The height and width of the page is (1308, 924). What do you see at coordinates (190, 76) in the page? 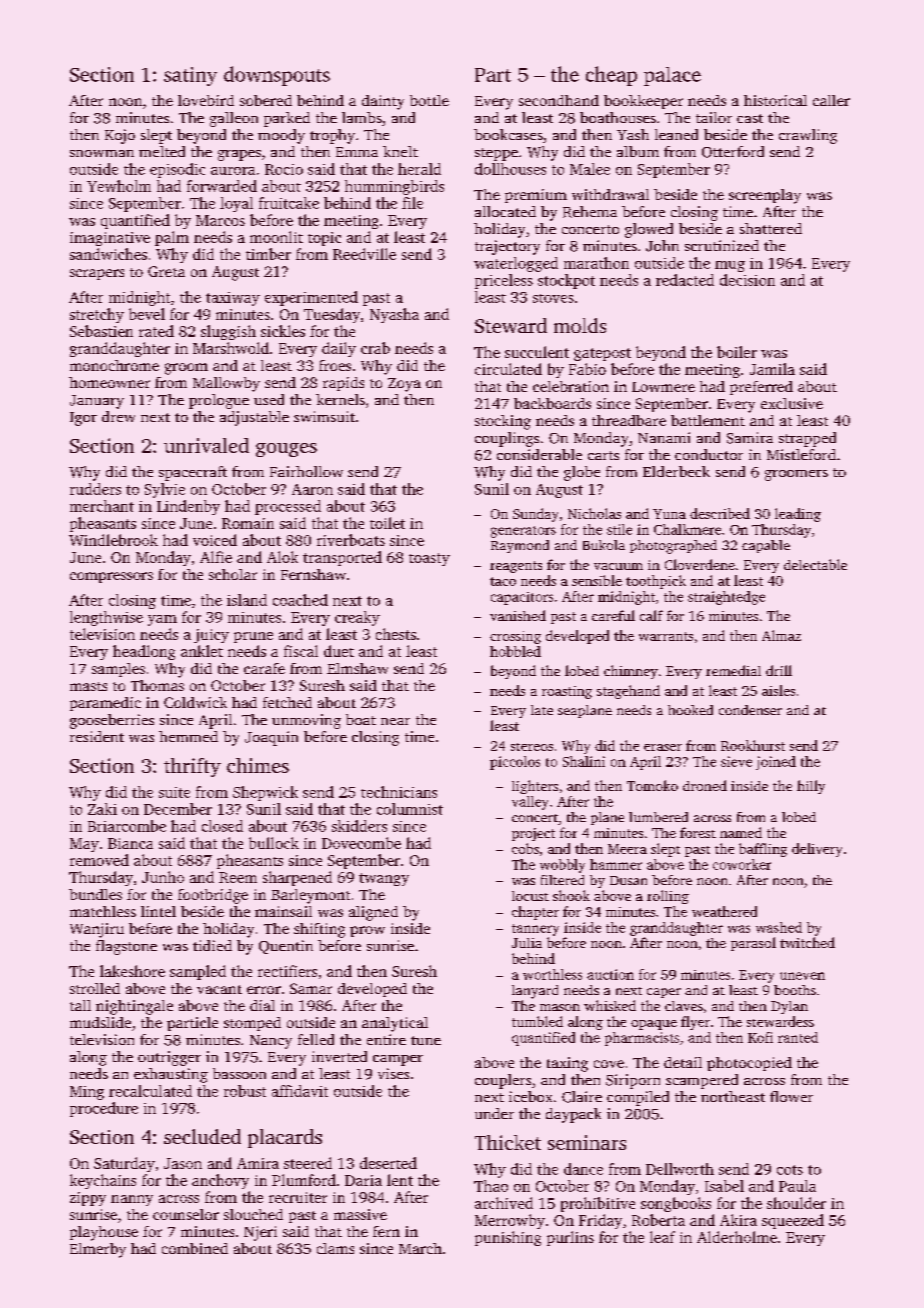
I see `satiny` at bounding box center [190, 76].
